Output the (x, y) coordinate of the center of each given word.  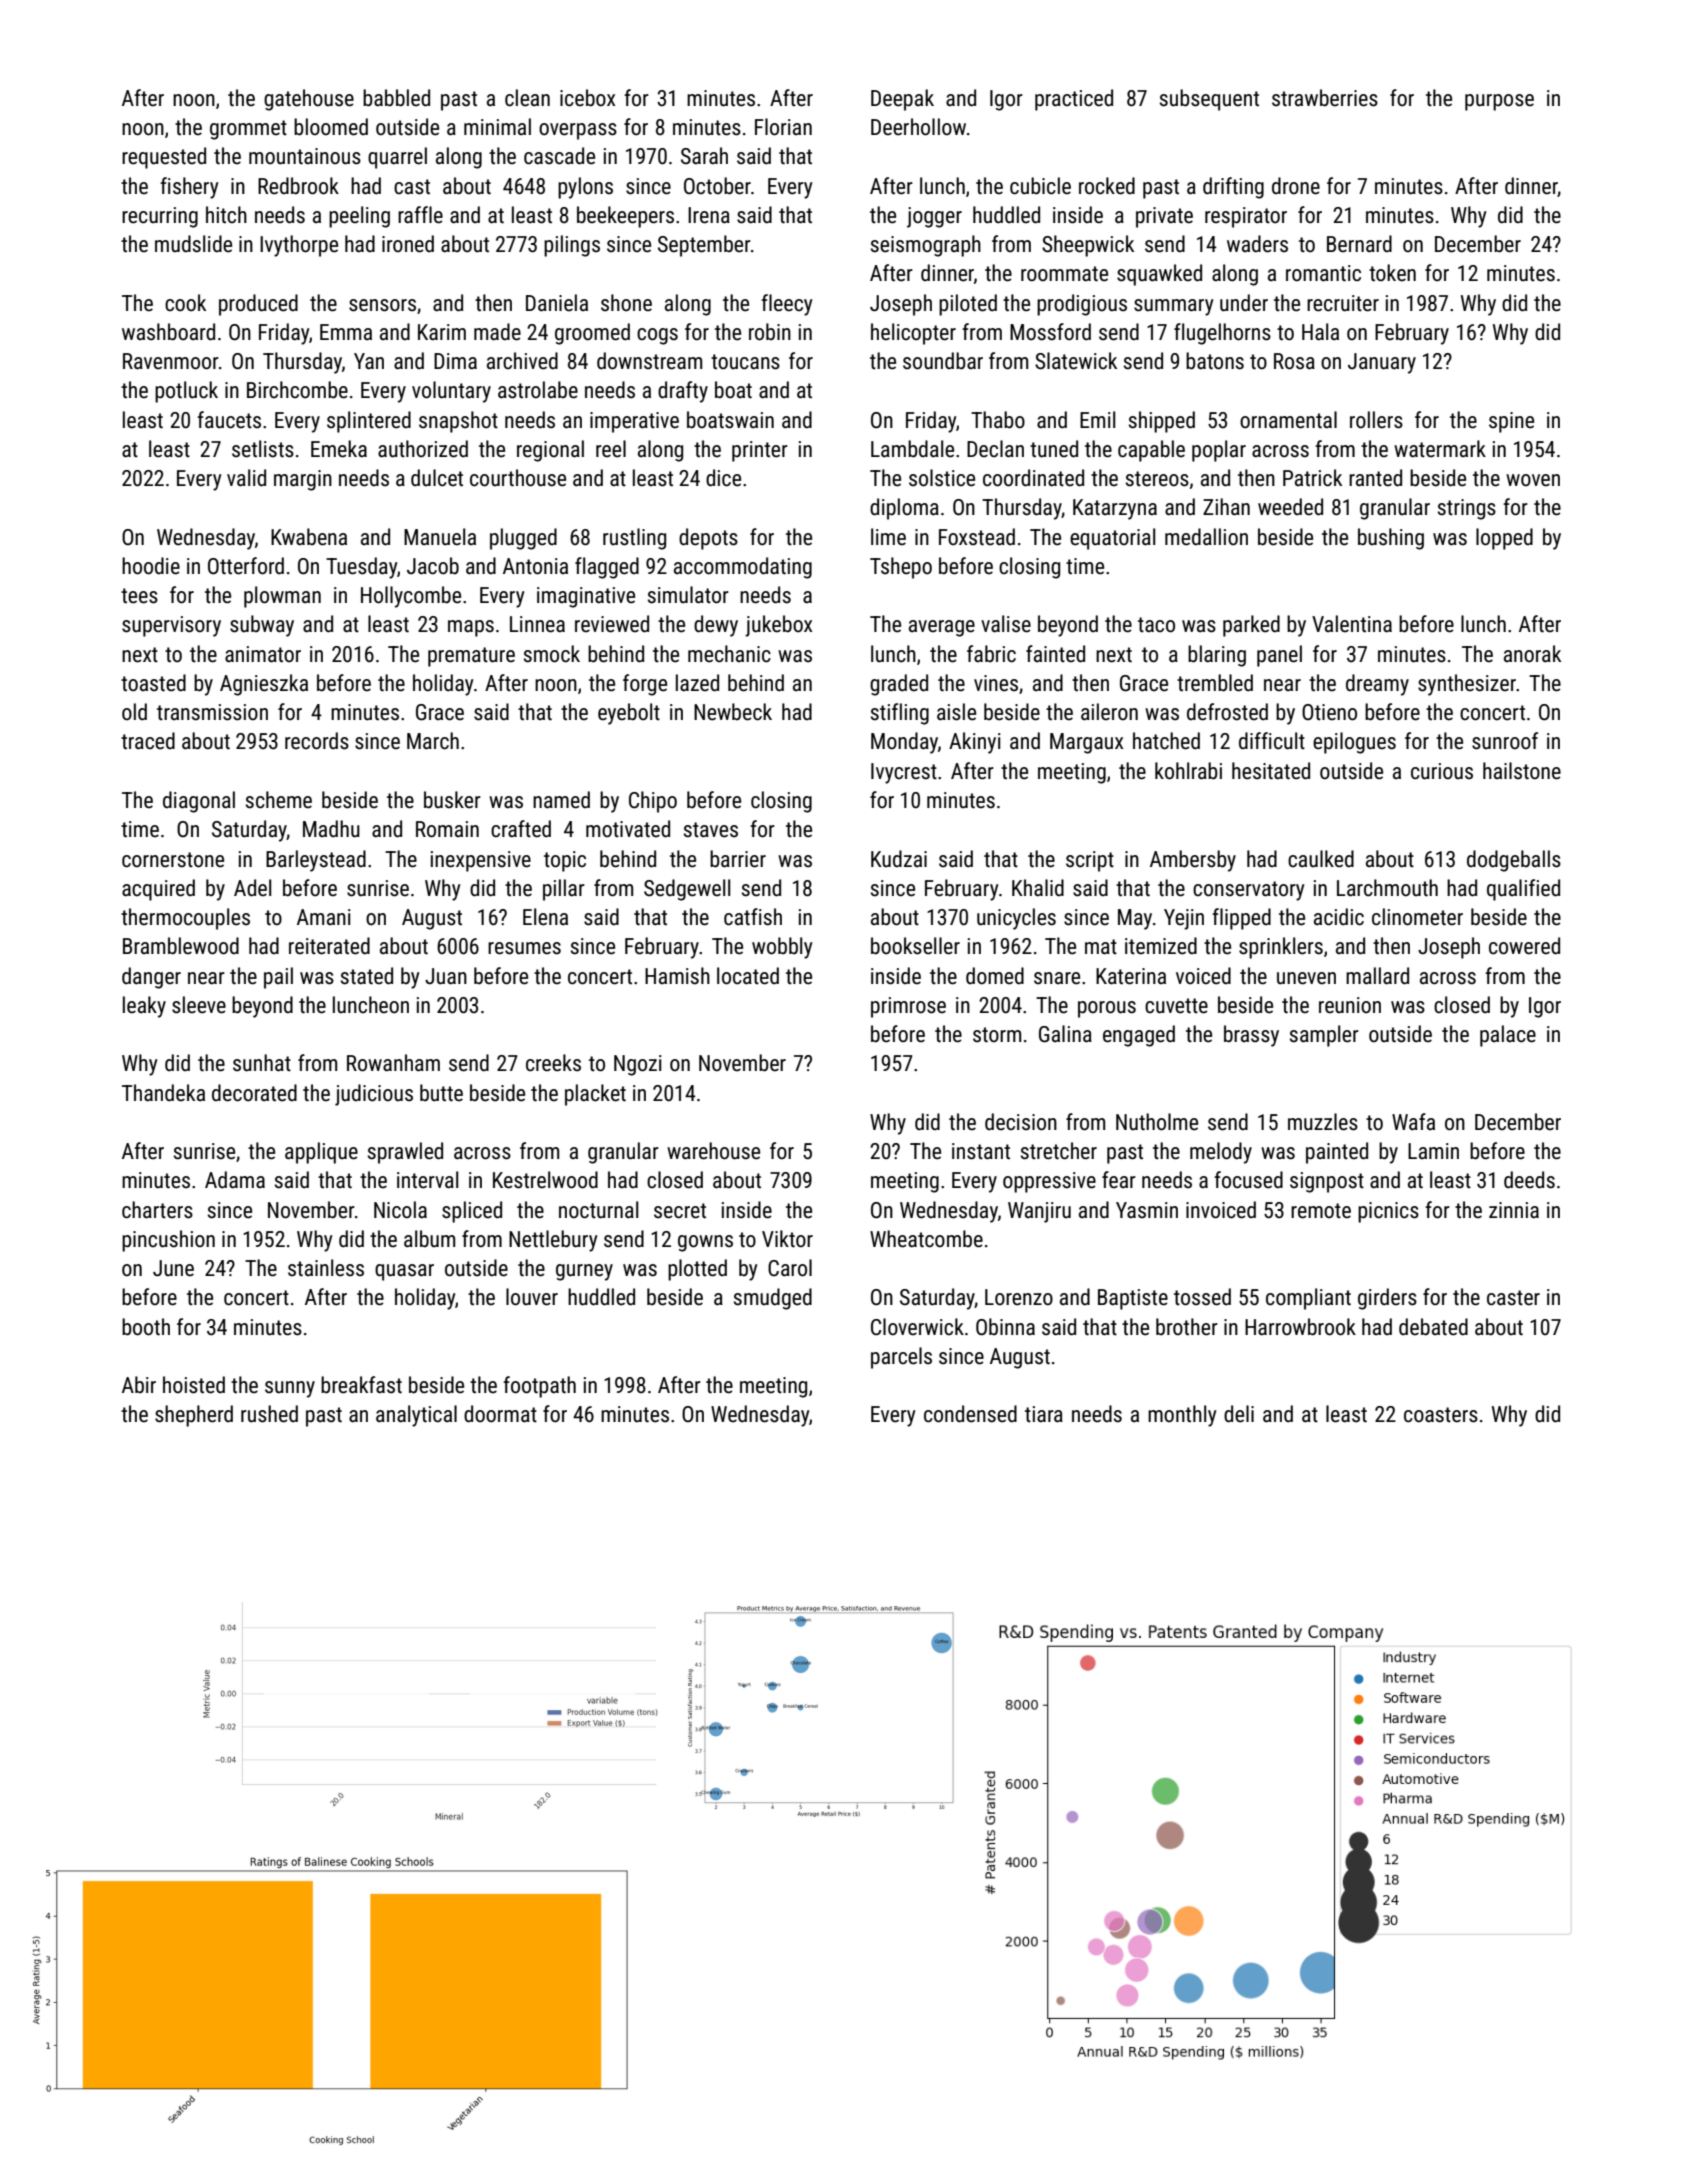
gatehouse (309, 100)
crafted (521, 829)
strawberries (1325, 98)
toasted (153, 683)
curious (1442, 771)
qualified (1523, 890)
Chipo (653, 802)
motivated (628, 829)
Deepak (902, 100)
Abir (139, 1384)
